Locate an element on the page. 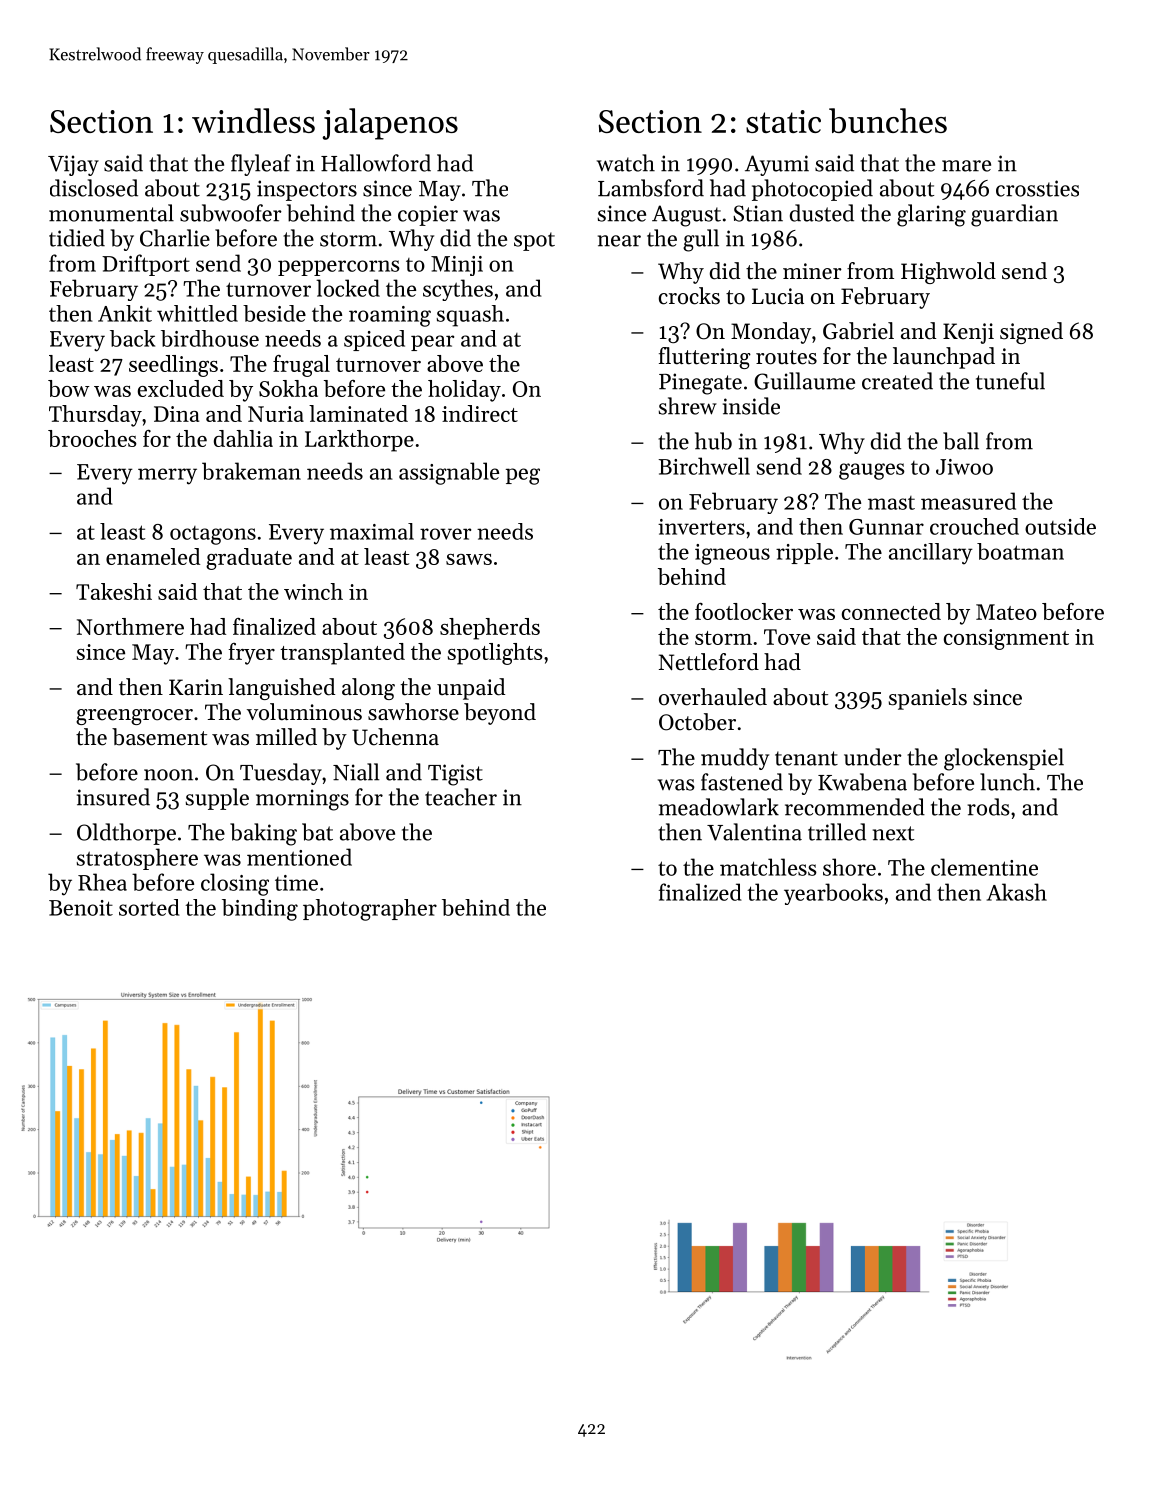 The image size is (1155, 1495). shepherds is located at coordinates (490, 629).
